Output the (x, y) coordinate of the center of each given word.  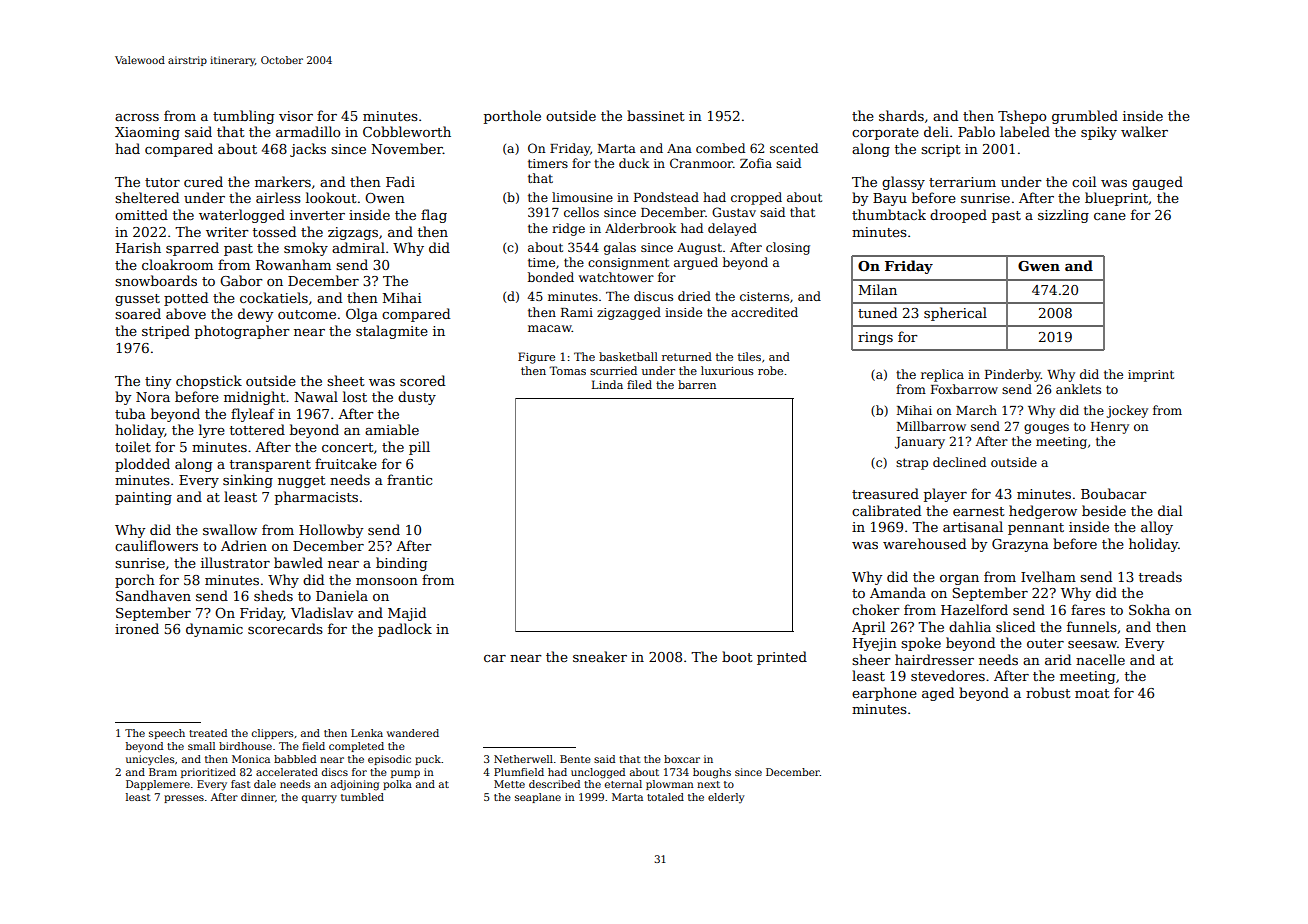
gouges (1046, 429)
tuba (130, 413)
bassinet (656, 115)
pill (419, 448)
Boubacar (1114, 493)
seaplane (538, 798)
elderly (726, 798)
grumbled (1085, 117)
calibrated (886, 510)
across (137, 117)
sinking (248, 481)
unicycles (150, 760)
